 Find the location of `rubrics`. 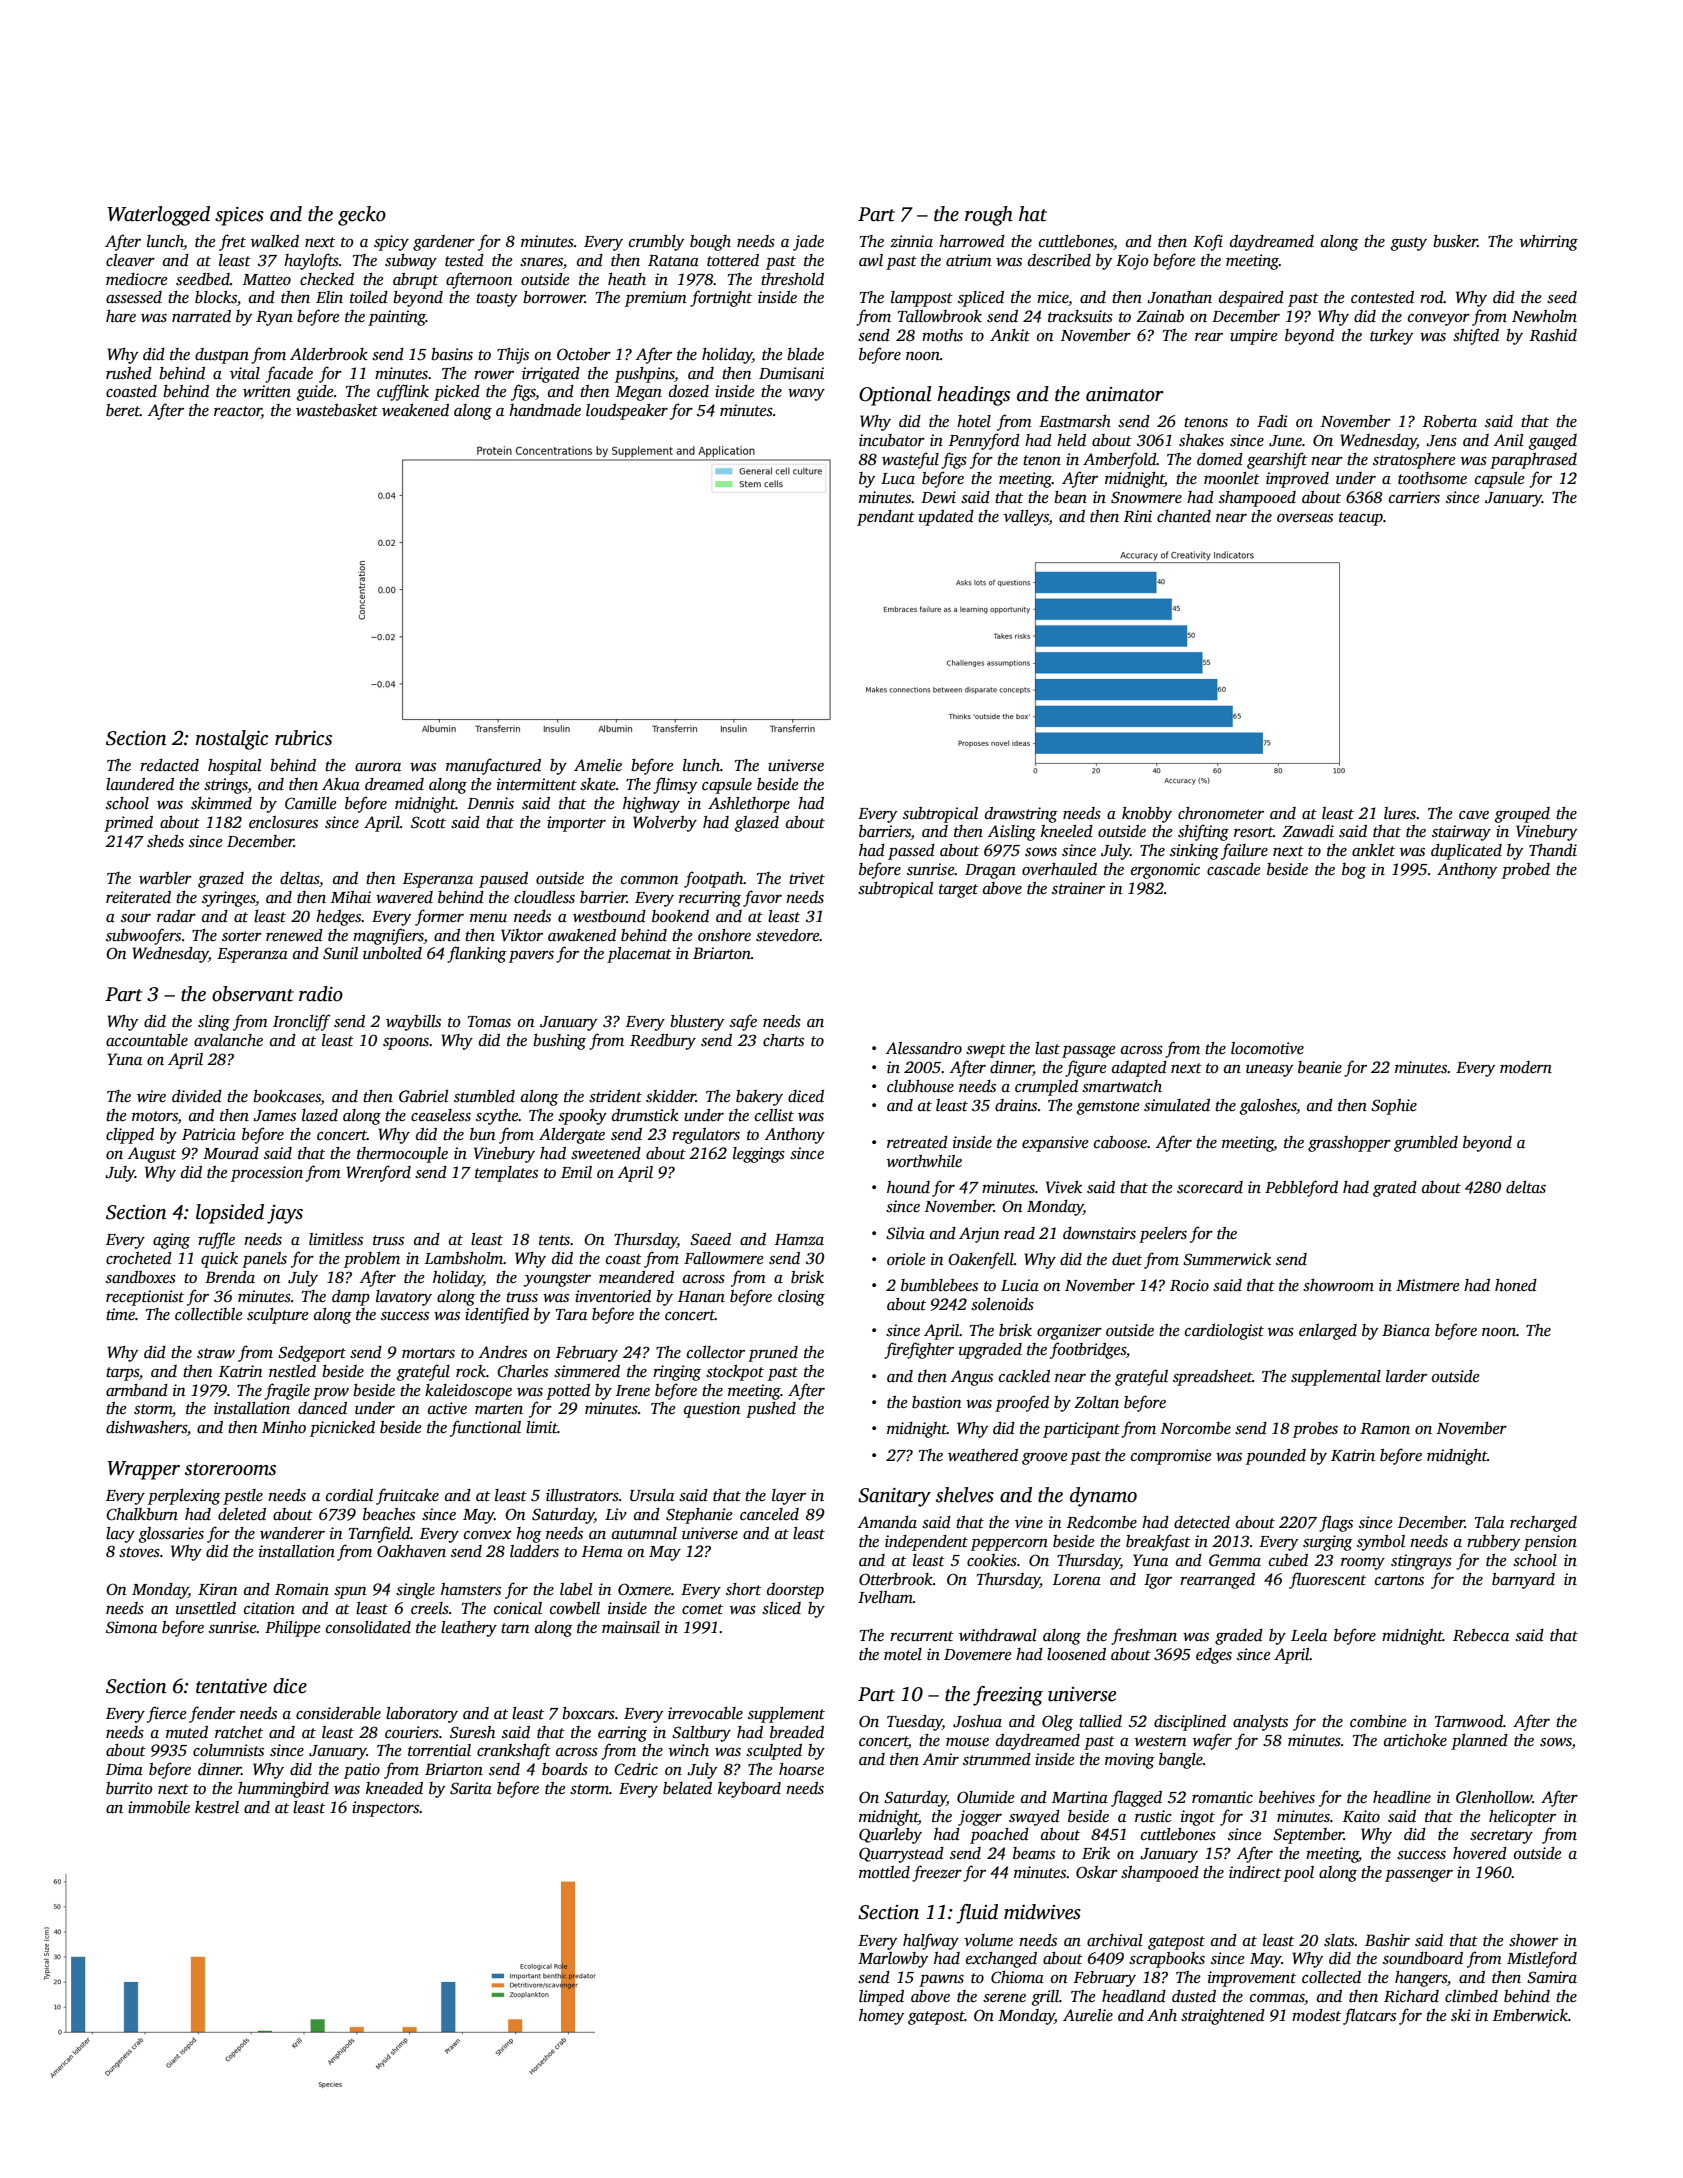

rubrics is located at coordinates (303, 738).
